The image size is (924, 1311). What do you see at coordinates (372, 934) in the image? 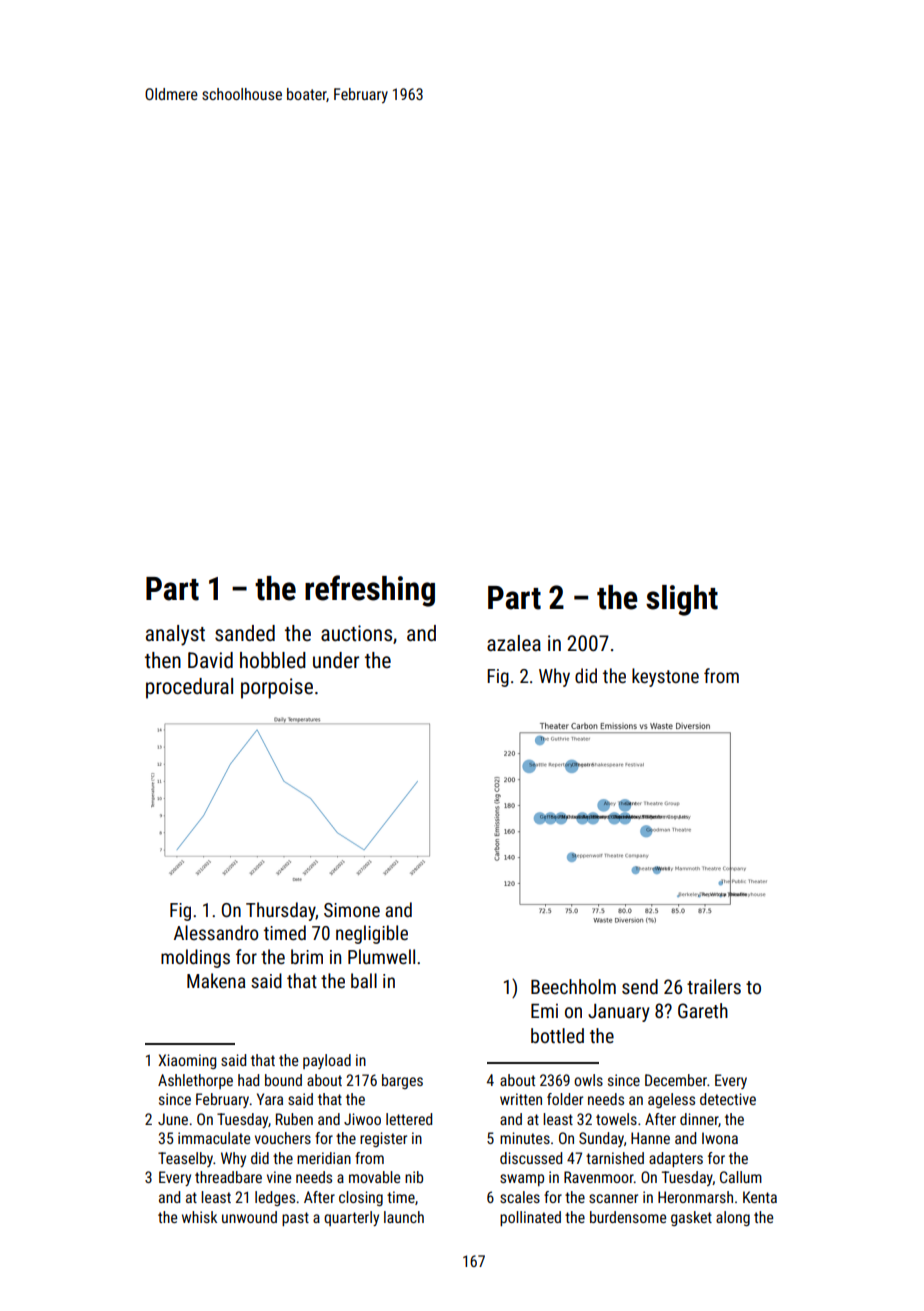
I see `negligible` at bounding box center [372, 934].
